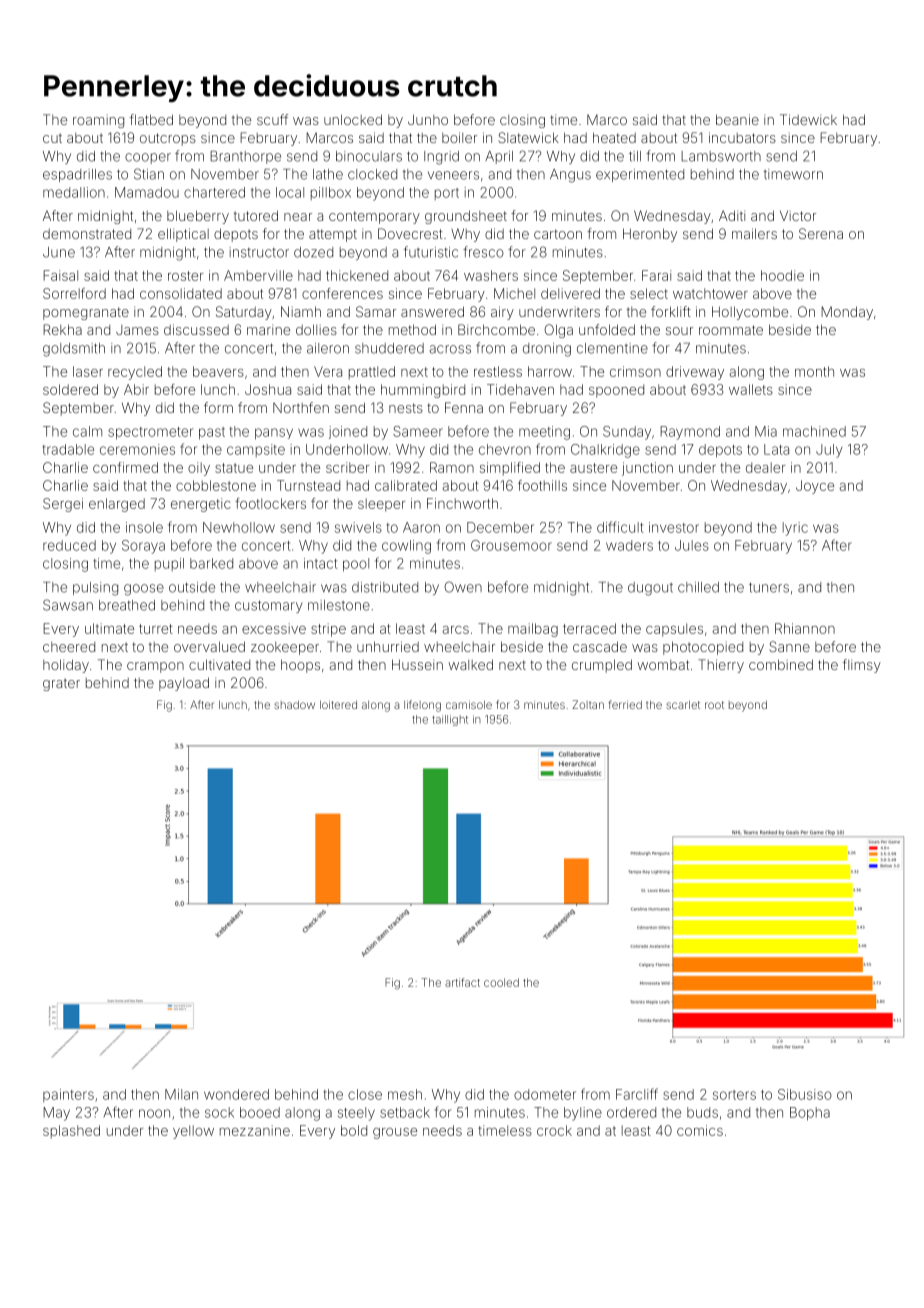 This image has width=924, height=1308. What do you see at coordinates (679, 331) in the image?
I see `sour` at bounding box center [679, 331].
